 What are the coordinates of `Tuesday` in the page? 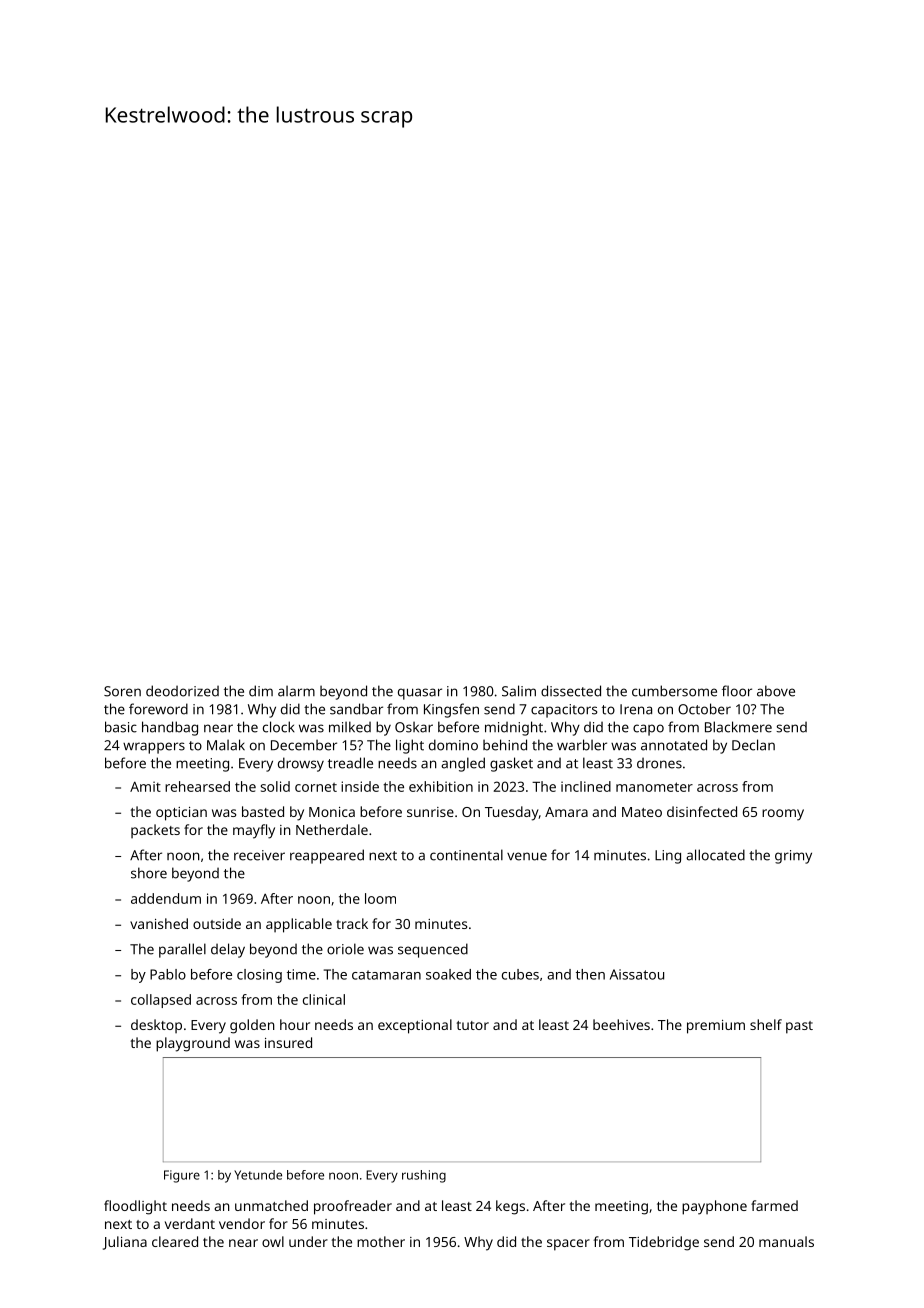 It's located at (512, 813).
